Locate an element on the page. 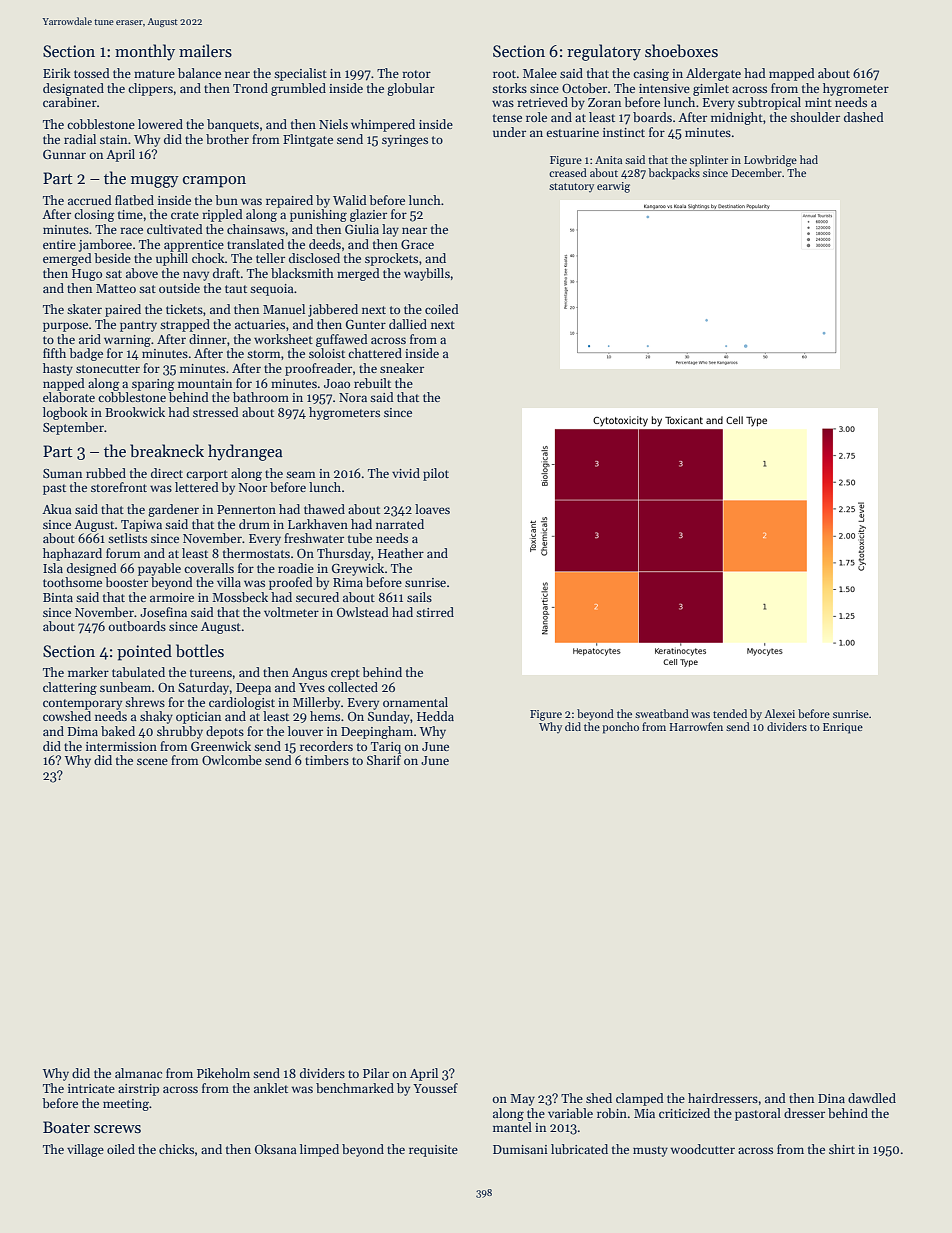 This page has height=1233, width=952. Pilar is located at coordinates (376, 1073).
